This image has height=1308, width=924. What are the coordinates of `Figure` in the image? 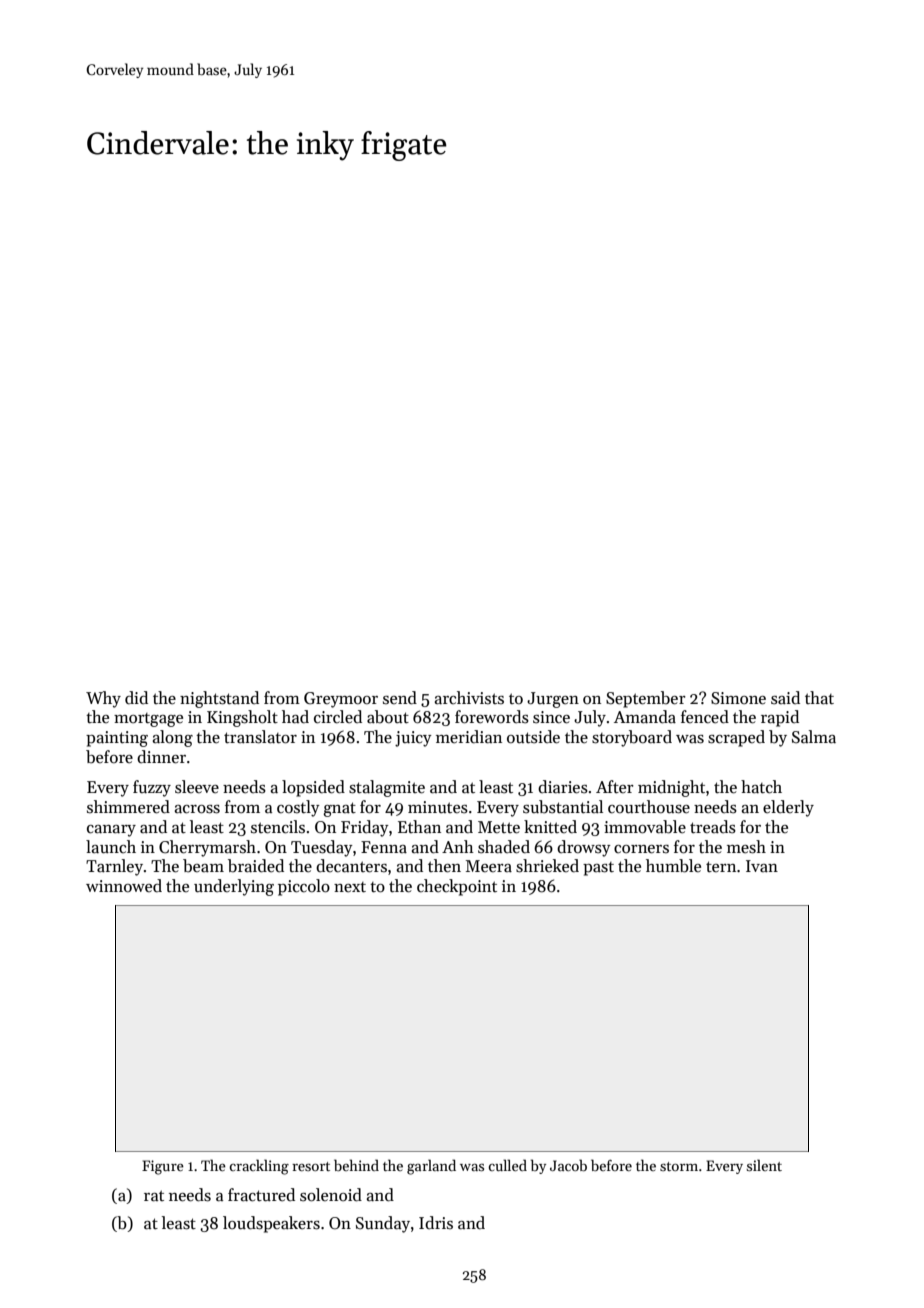 It's located at (163, 1167).
